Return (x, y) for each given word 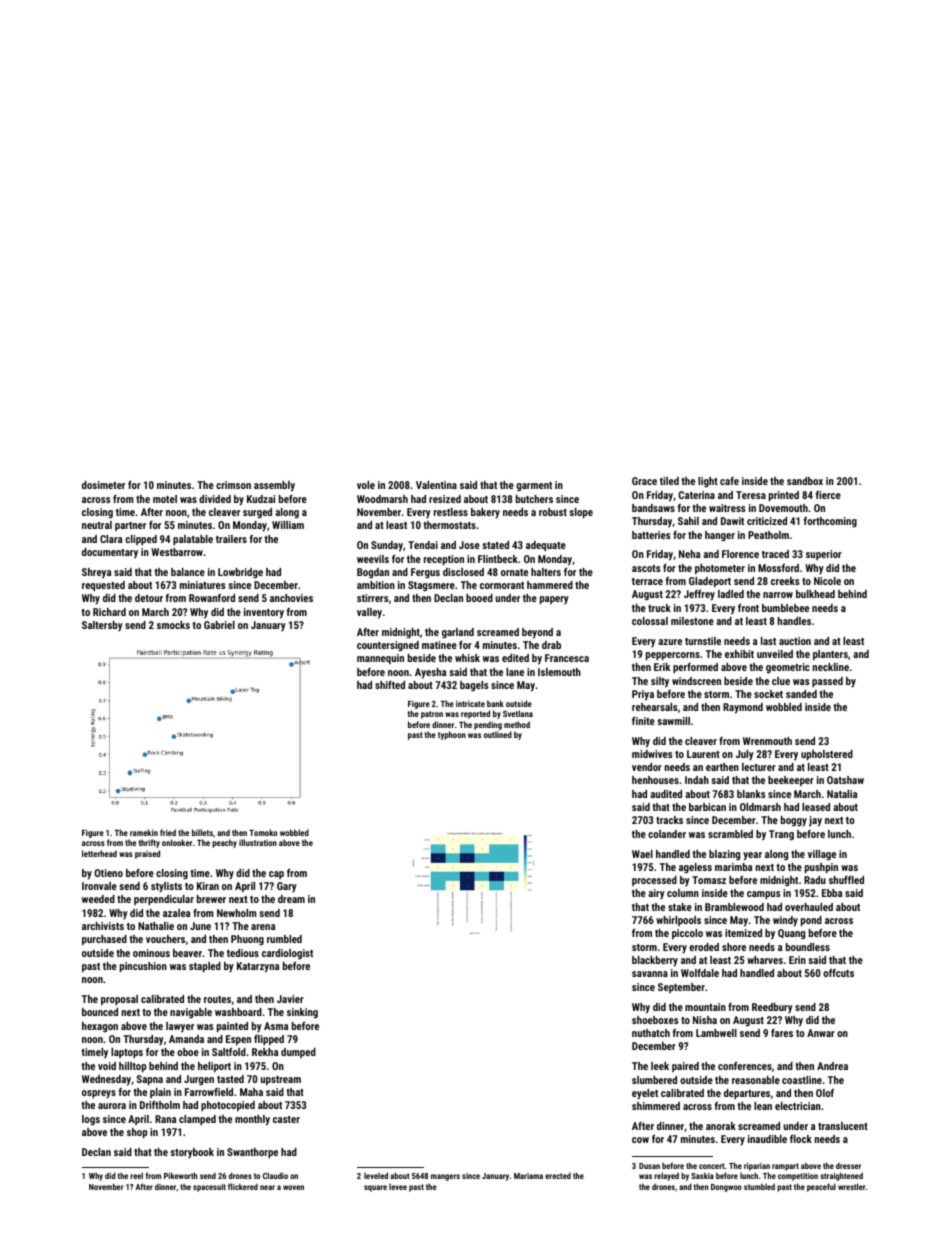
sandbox (805, 481)
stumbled (759, 1186)
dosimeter (103, 485)
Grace (644, 481)
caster (286, 1119)
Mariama (528, 1176)
